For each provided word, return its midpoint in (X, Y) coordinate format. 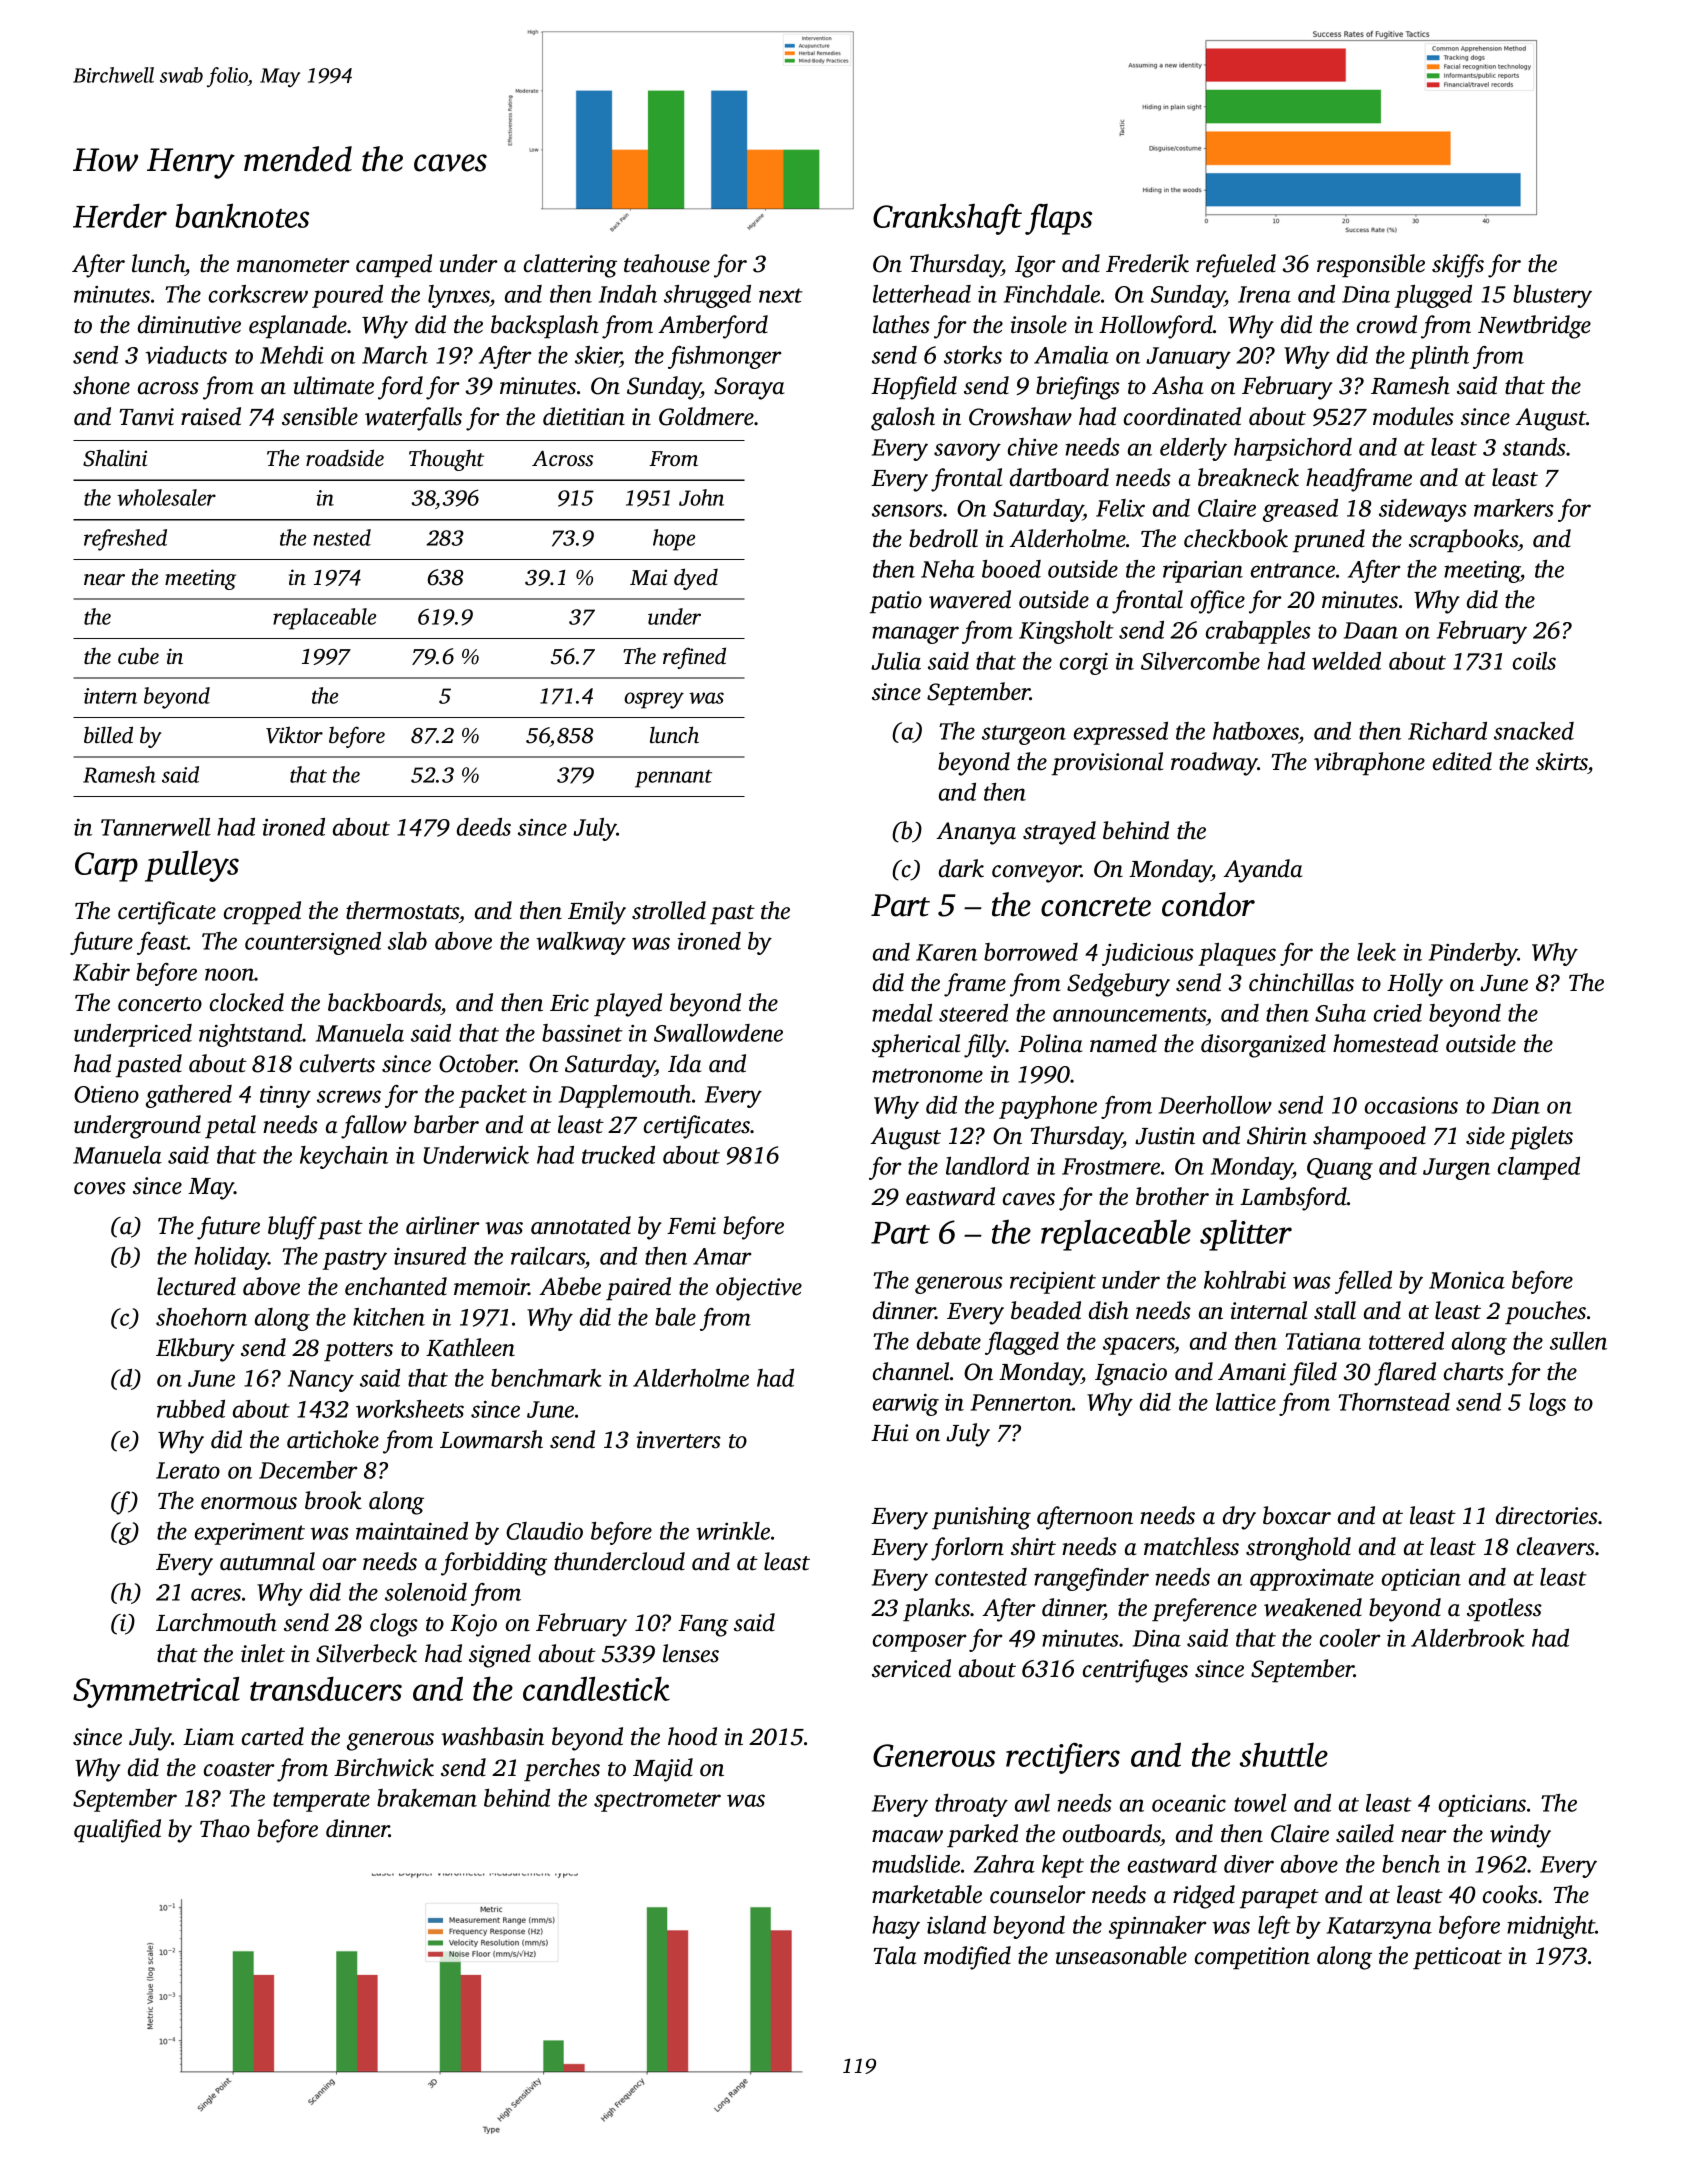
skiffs (1458, 266)
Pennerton (1021, 1402)
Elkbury (195, 1350)
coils (1534, 661)
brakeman (427, 1798)
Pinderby (1473, 954)
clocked (247, 1002)
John (701, 497)
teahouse (667, 263)
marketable (927, 1894)
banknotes (242, 215)
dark (961, 868)
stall (1335, 1310)
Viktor (294, 735)
